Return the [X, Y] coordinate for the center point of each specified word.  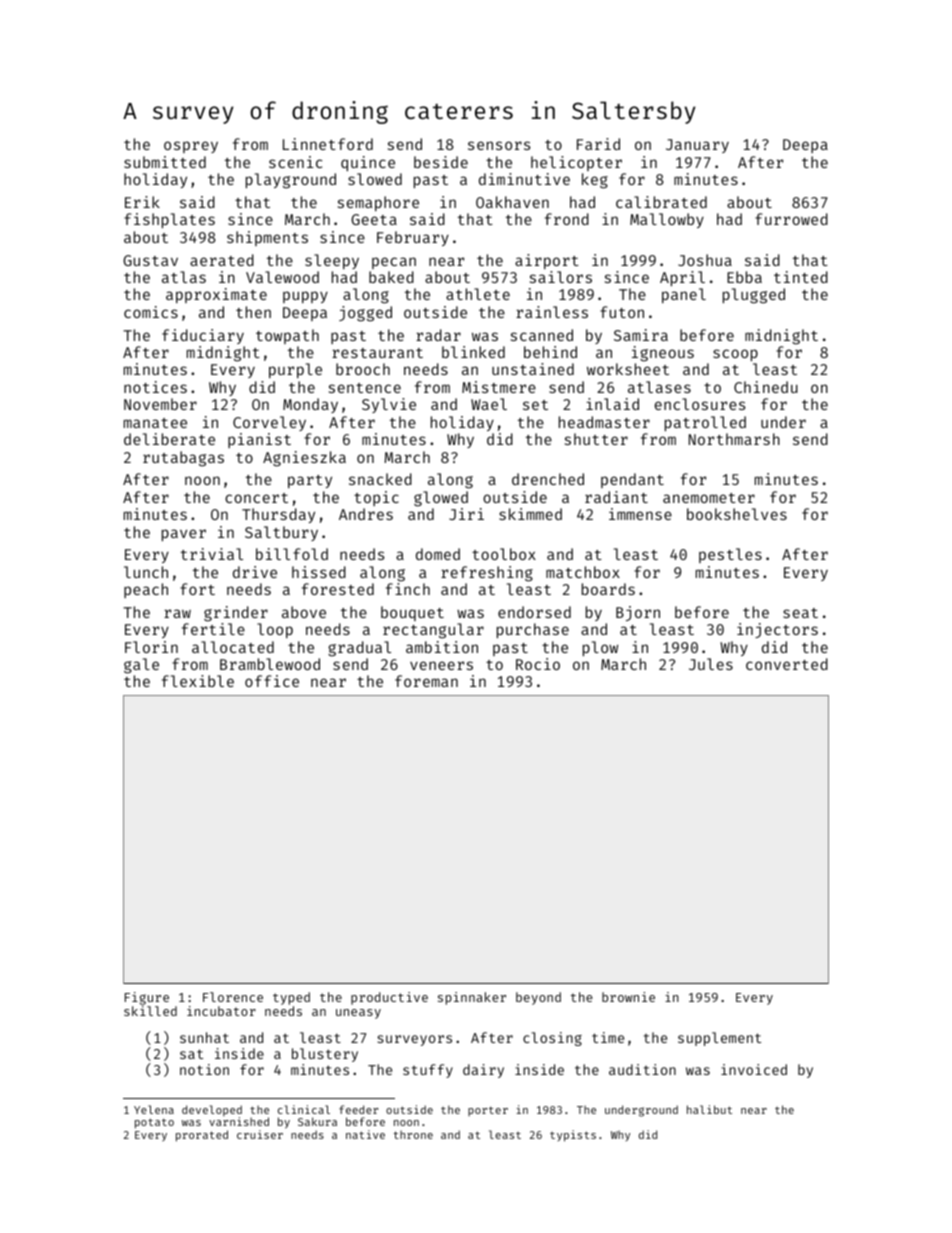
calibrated [661, 202]
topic [376, 498]
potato [154, 1123]
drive [255, 572]
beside [441, 162]
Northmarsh [734, 439]
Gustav [150, 260]
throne [413, 1134]
